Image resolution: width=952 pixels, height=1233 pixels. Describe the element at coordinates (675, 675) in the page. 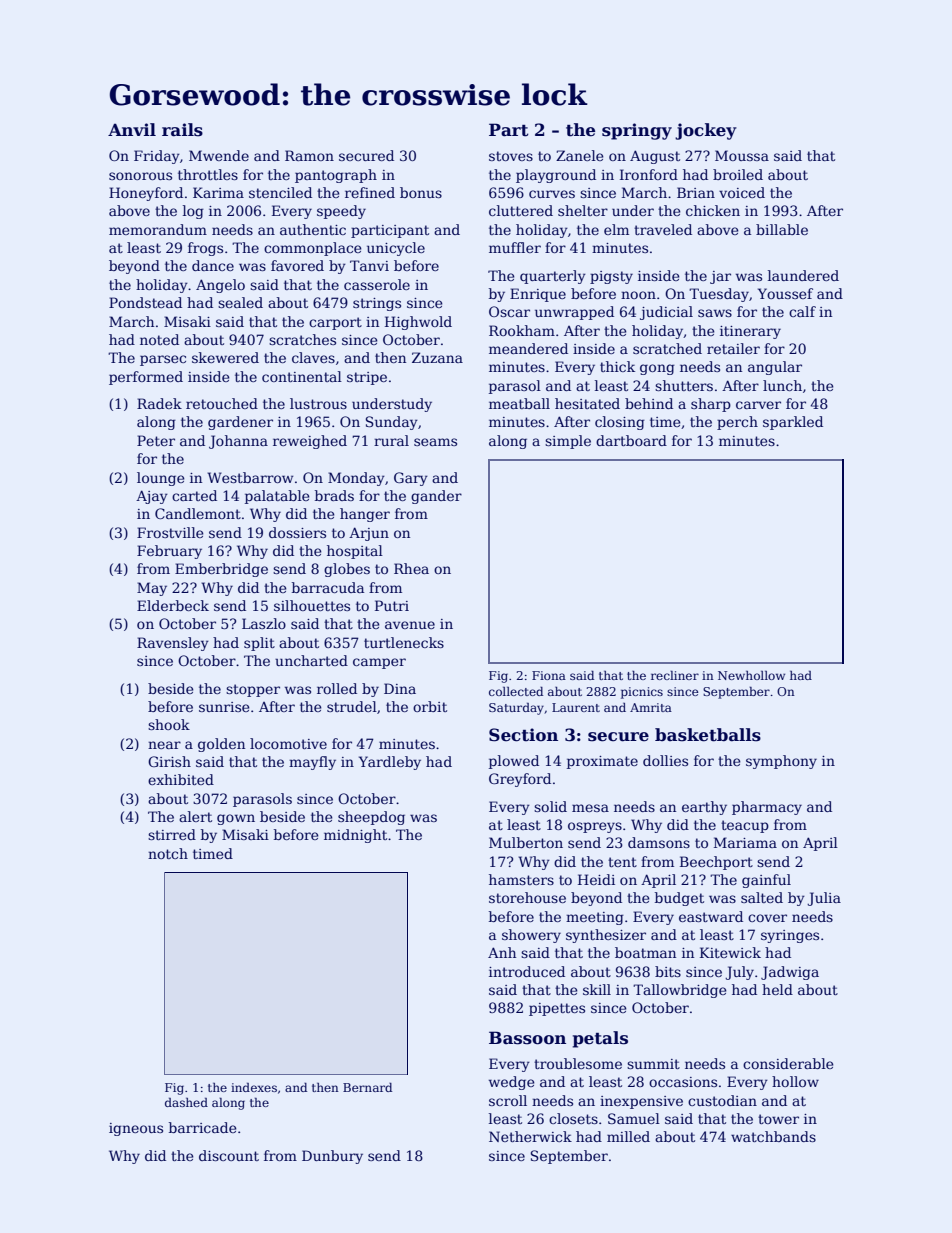

I see `recliner` at that location.
